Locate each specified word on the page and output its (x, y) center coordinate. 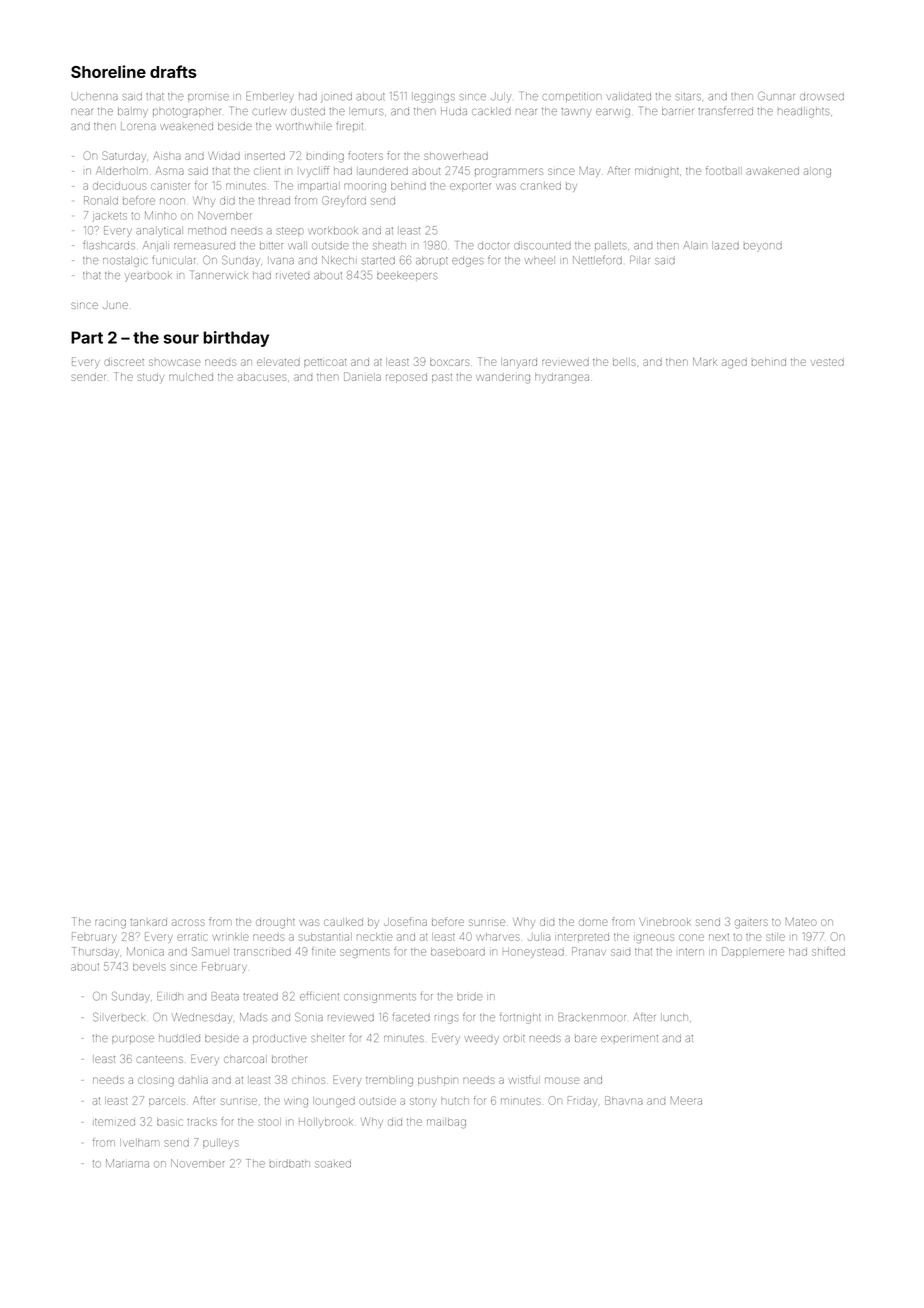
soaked (333, 1164)
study (151, 377)
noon (172, 201)
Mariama (127, 1163)
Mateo (801, 921)
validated (629, 97)
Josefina (405, 921)
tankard (148, 922)
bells (624, 362)
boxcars (449, 362)
